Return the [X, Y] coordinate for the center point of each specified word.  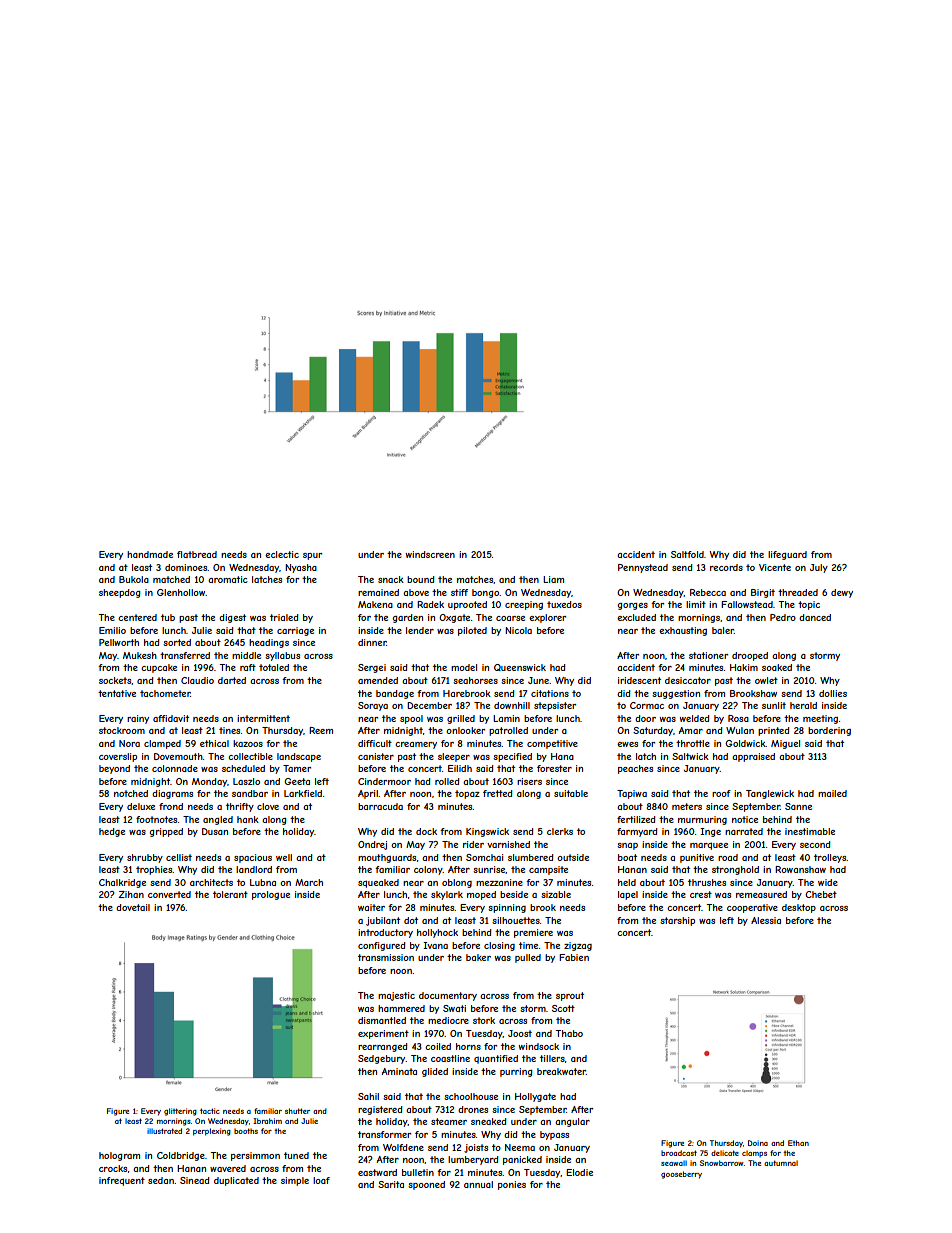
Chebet [821, 894]
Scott [563, 1008]
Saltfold [687, 554]
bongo [485, 593]
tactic [210, 1111]
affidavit [171, 718]
